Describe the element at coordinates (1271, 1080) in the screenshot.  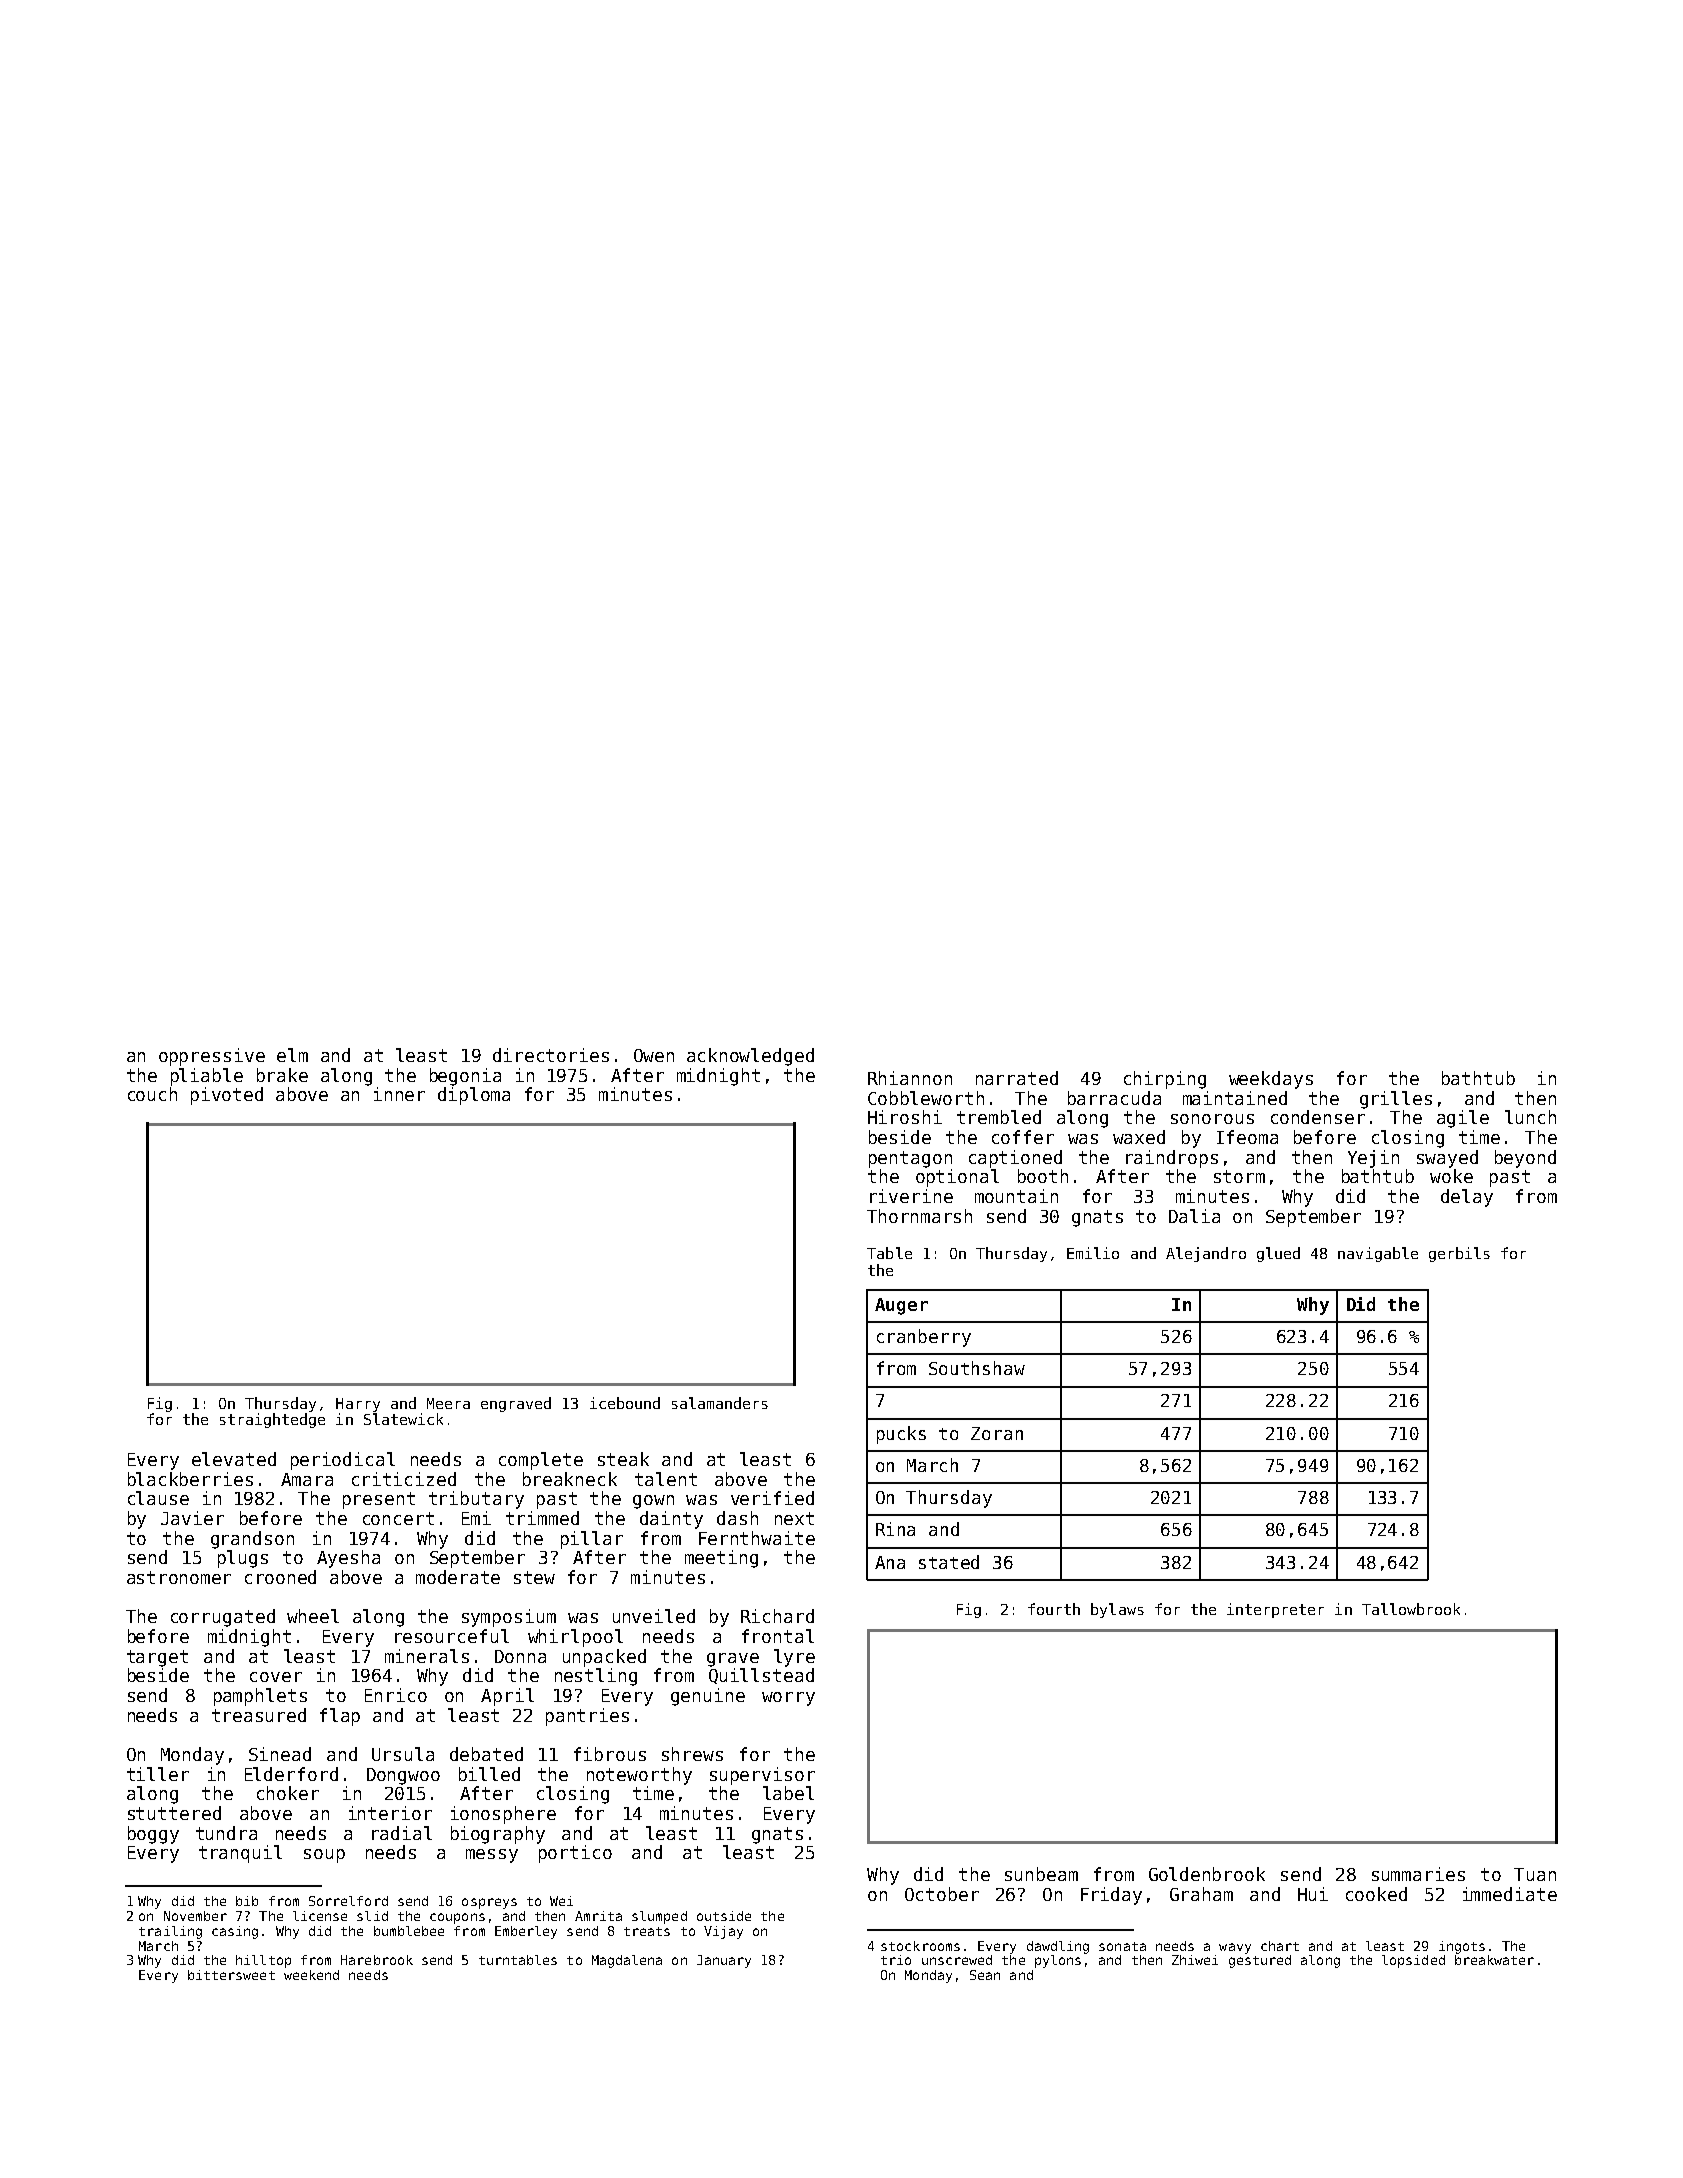
I see `weekdays` at that location.
